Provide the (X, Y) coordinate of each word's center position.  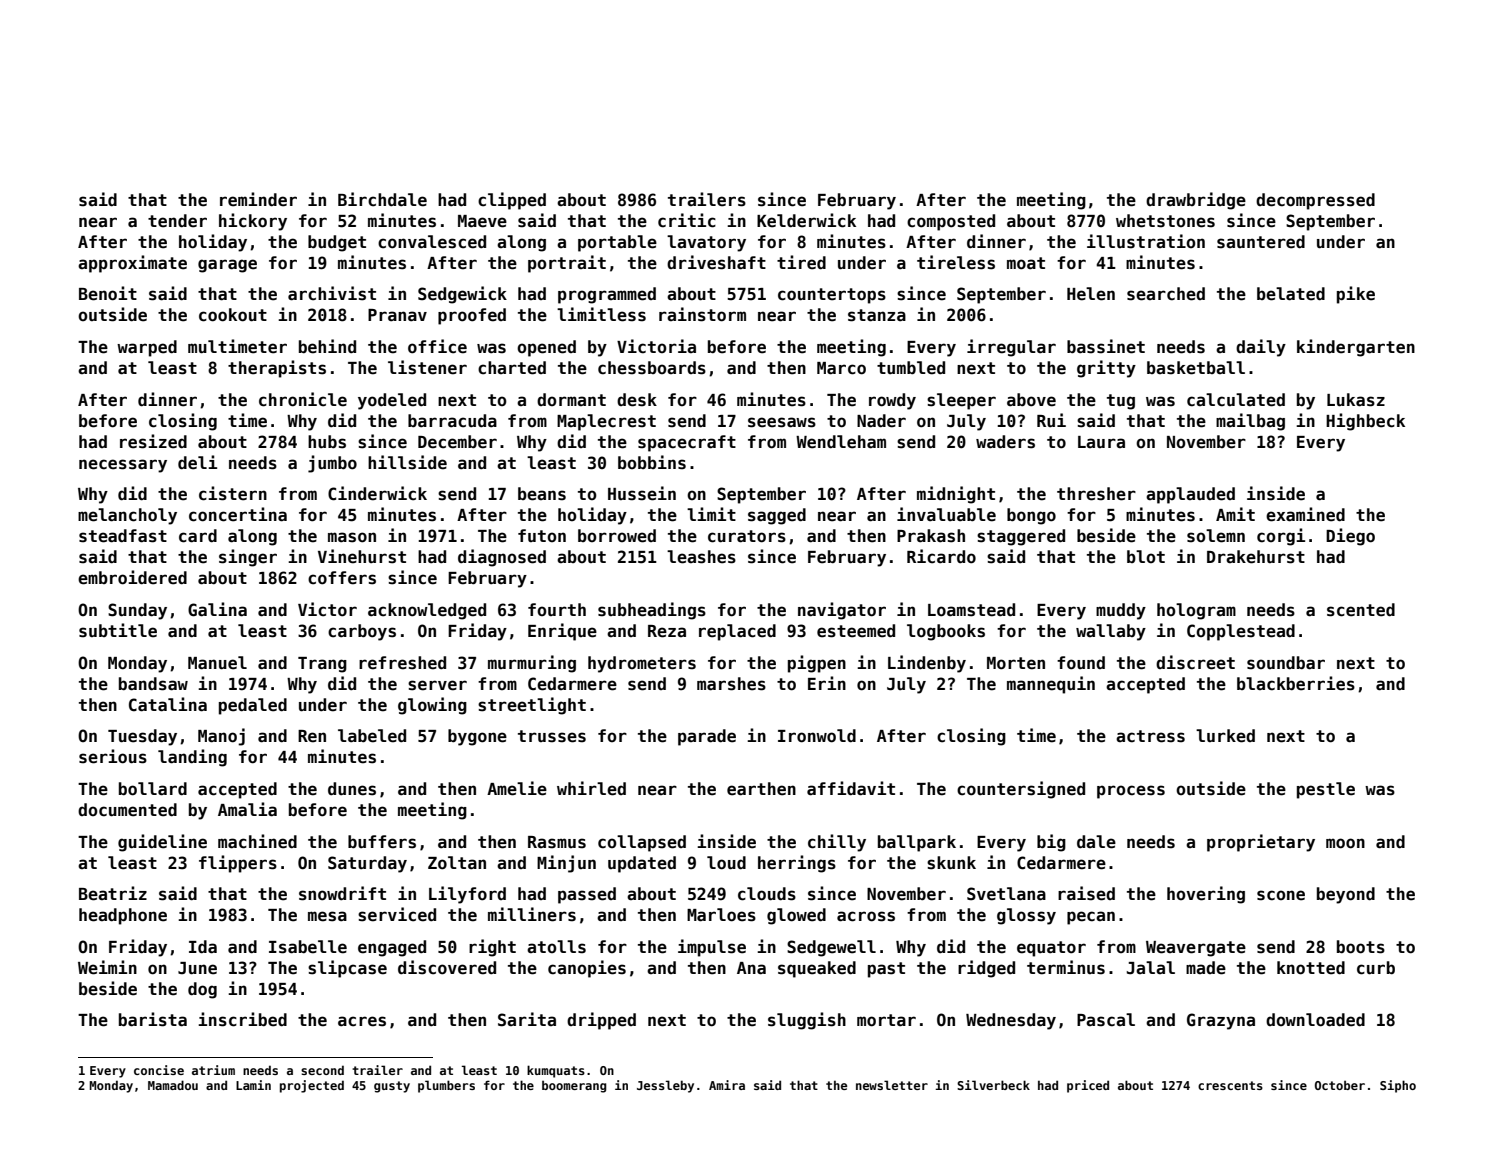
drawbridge (1196, 201)
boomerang (574, 1086)
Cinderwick (377, 493)
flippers (238, 864)
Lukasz (1356, 400)
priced (1088, 1086)
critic (687, 220)
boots (1361, 947)
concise (159, 1070)
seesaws (782, 422)
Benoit (108, 293)
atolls (556, 947)
